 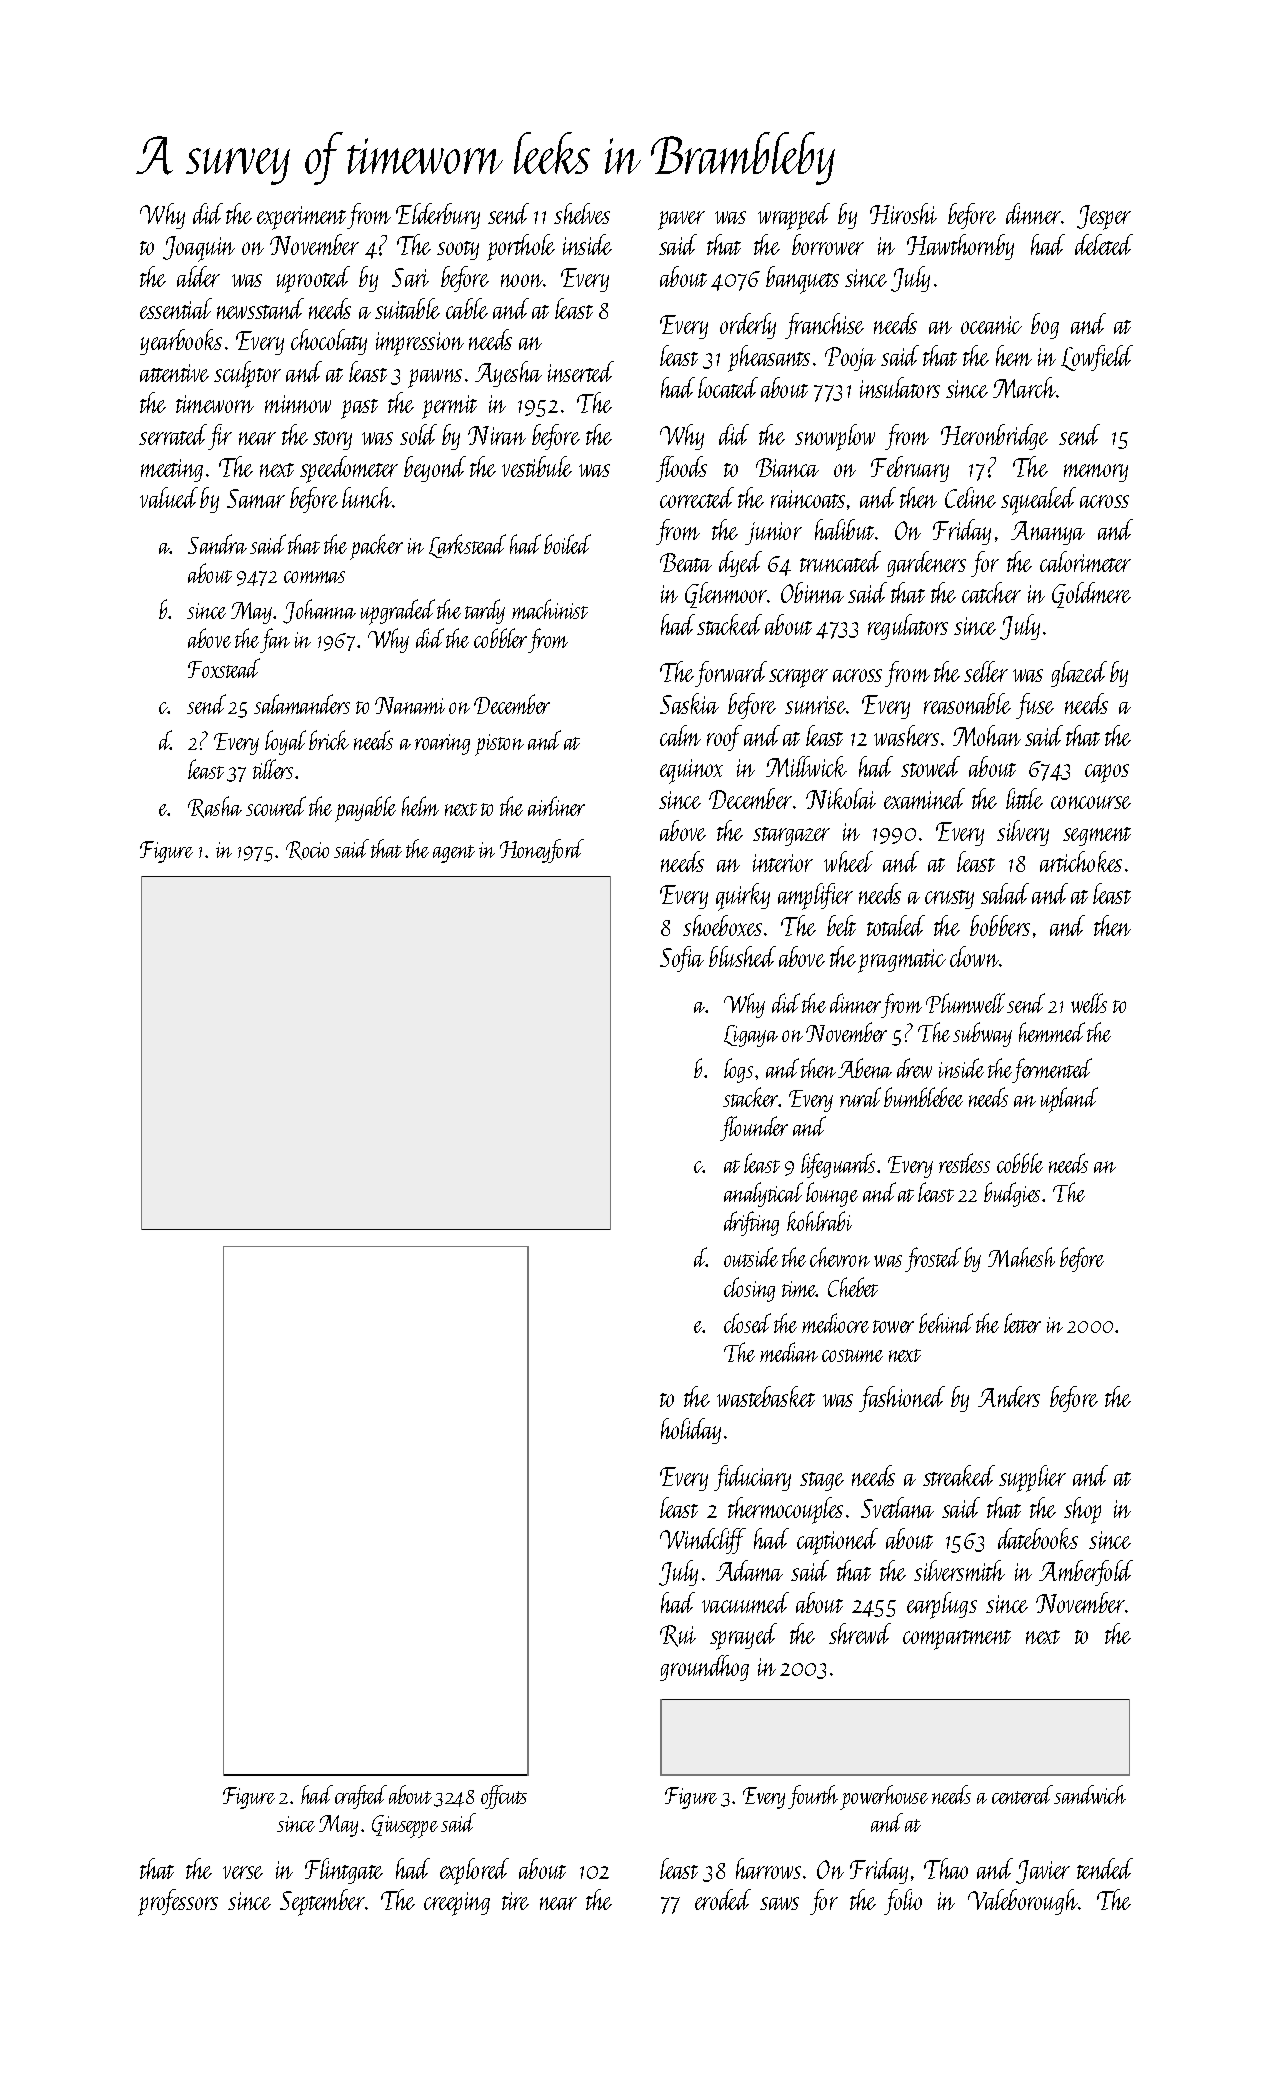 I want to click on Sandra, so click(x=217, y=544).
